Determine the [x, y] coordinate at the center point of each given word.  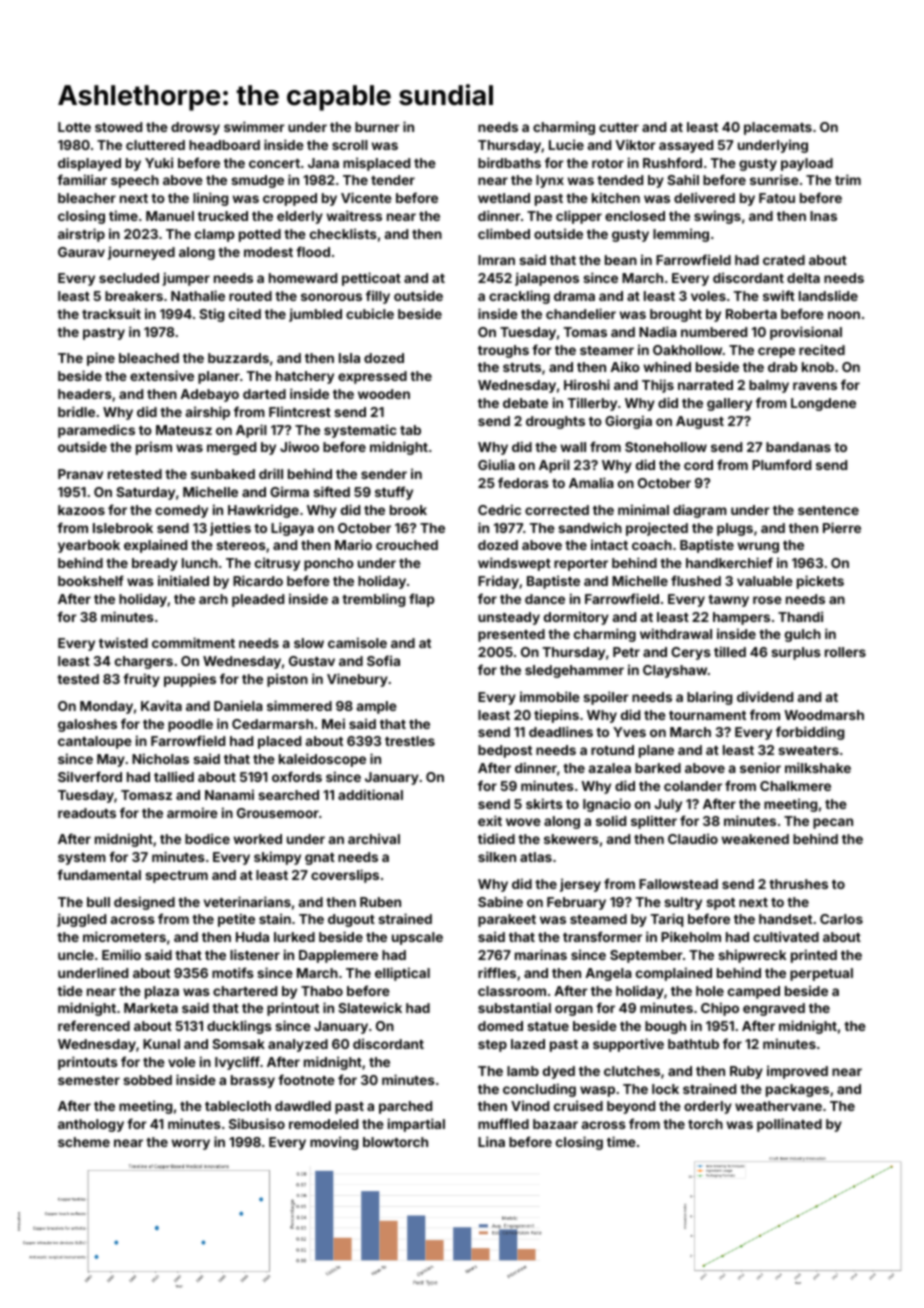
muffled [503, 1123]
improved [797, 1072]
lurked [294, 937]
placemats [778, 128]
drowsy [195, 128]
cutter [619, 127]
